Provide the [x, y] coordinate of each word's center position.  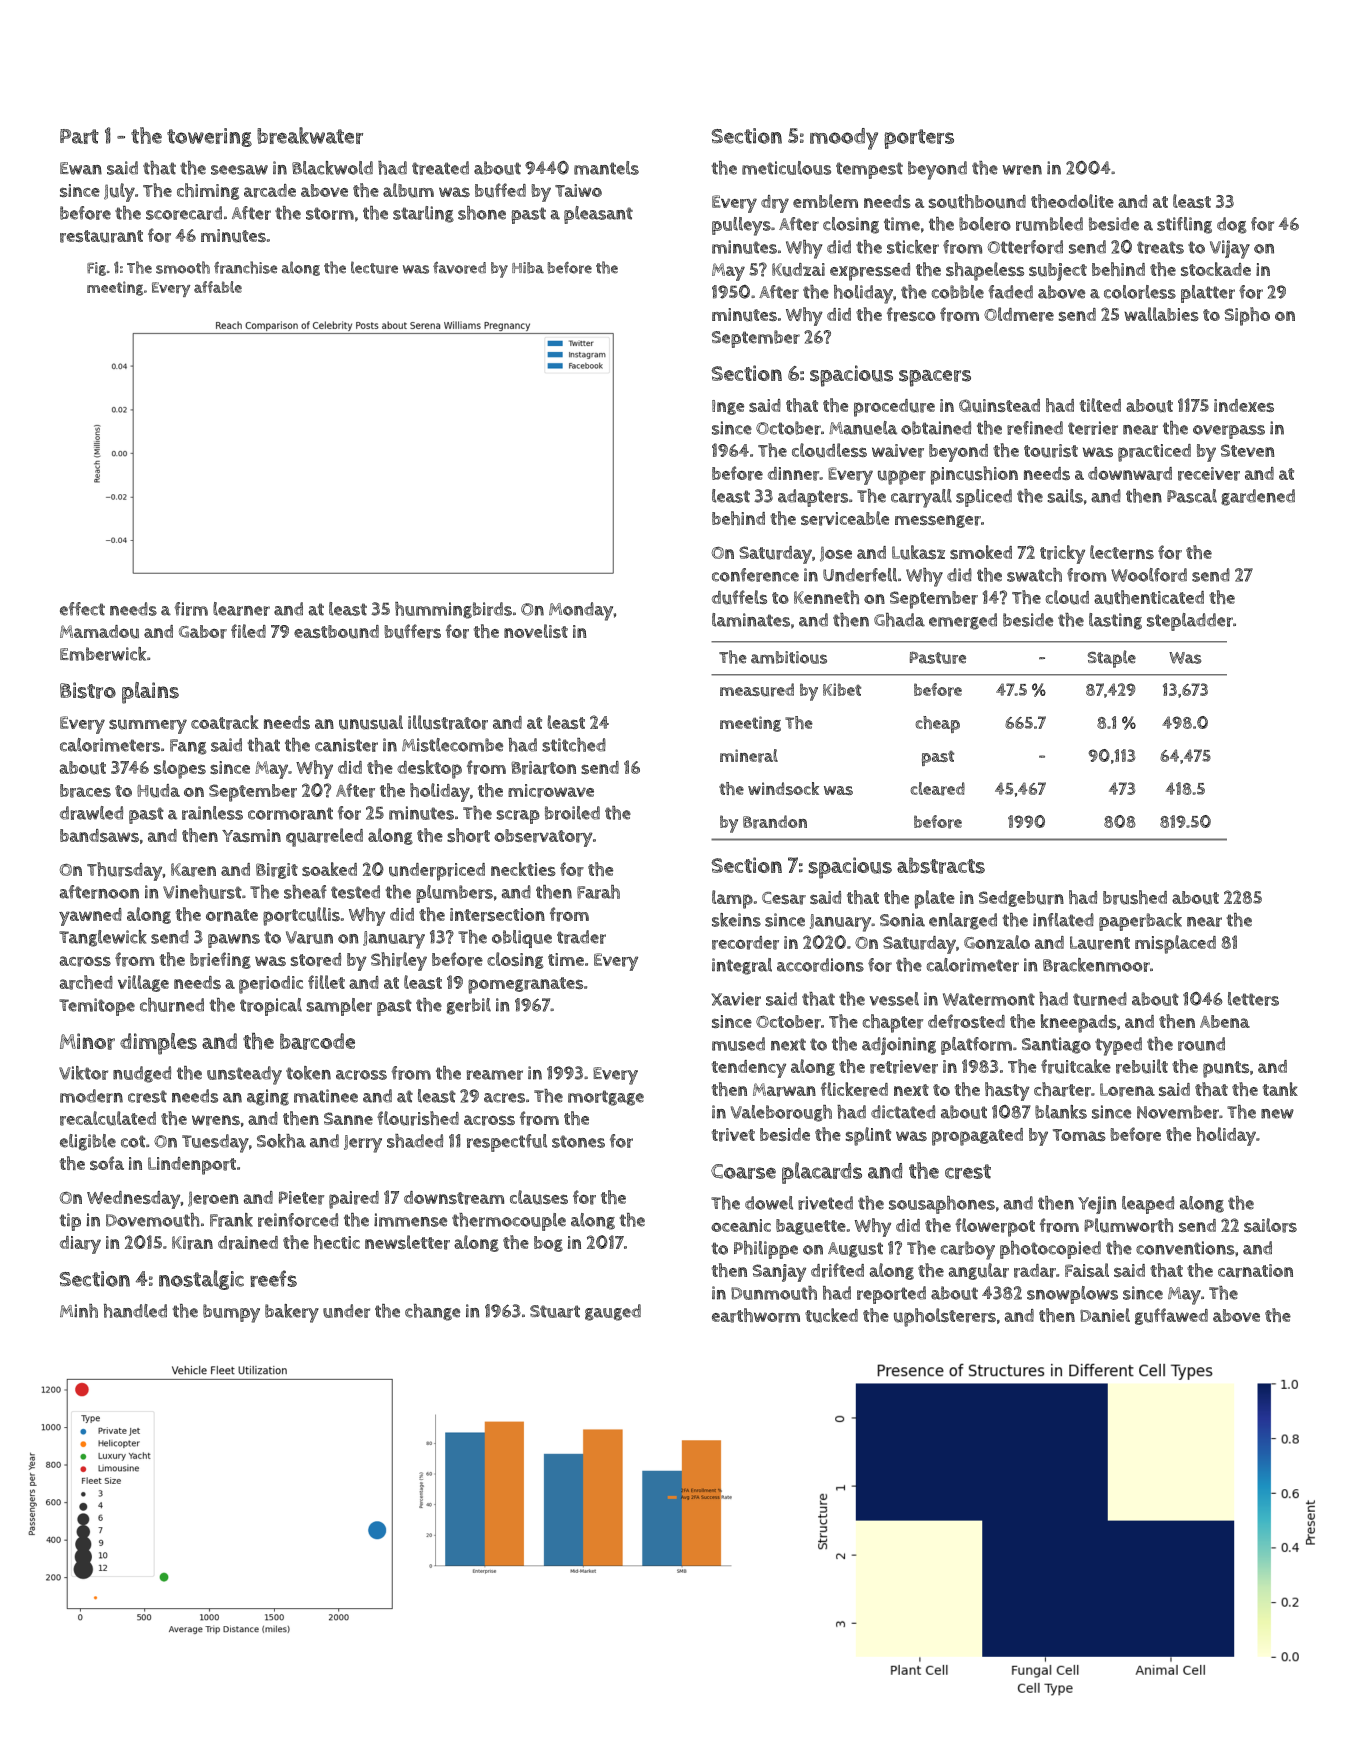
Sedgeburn [1021, 899]
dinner [794, 474]
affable [218, 287]
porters [919, 139]
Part [79, 136]
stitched [574, 745]
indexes [1244, 405]
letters [1253, 999]
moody [844, 139]
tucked [831, 1315]
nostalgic [201, 1280]
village [143, 983]
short [468, 835]
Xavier [736, 999]
